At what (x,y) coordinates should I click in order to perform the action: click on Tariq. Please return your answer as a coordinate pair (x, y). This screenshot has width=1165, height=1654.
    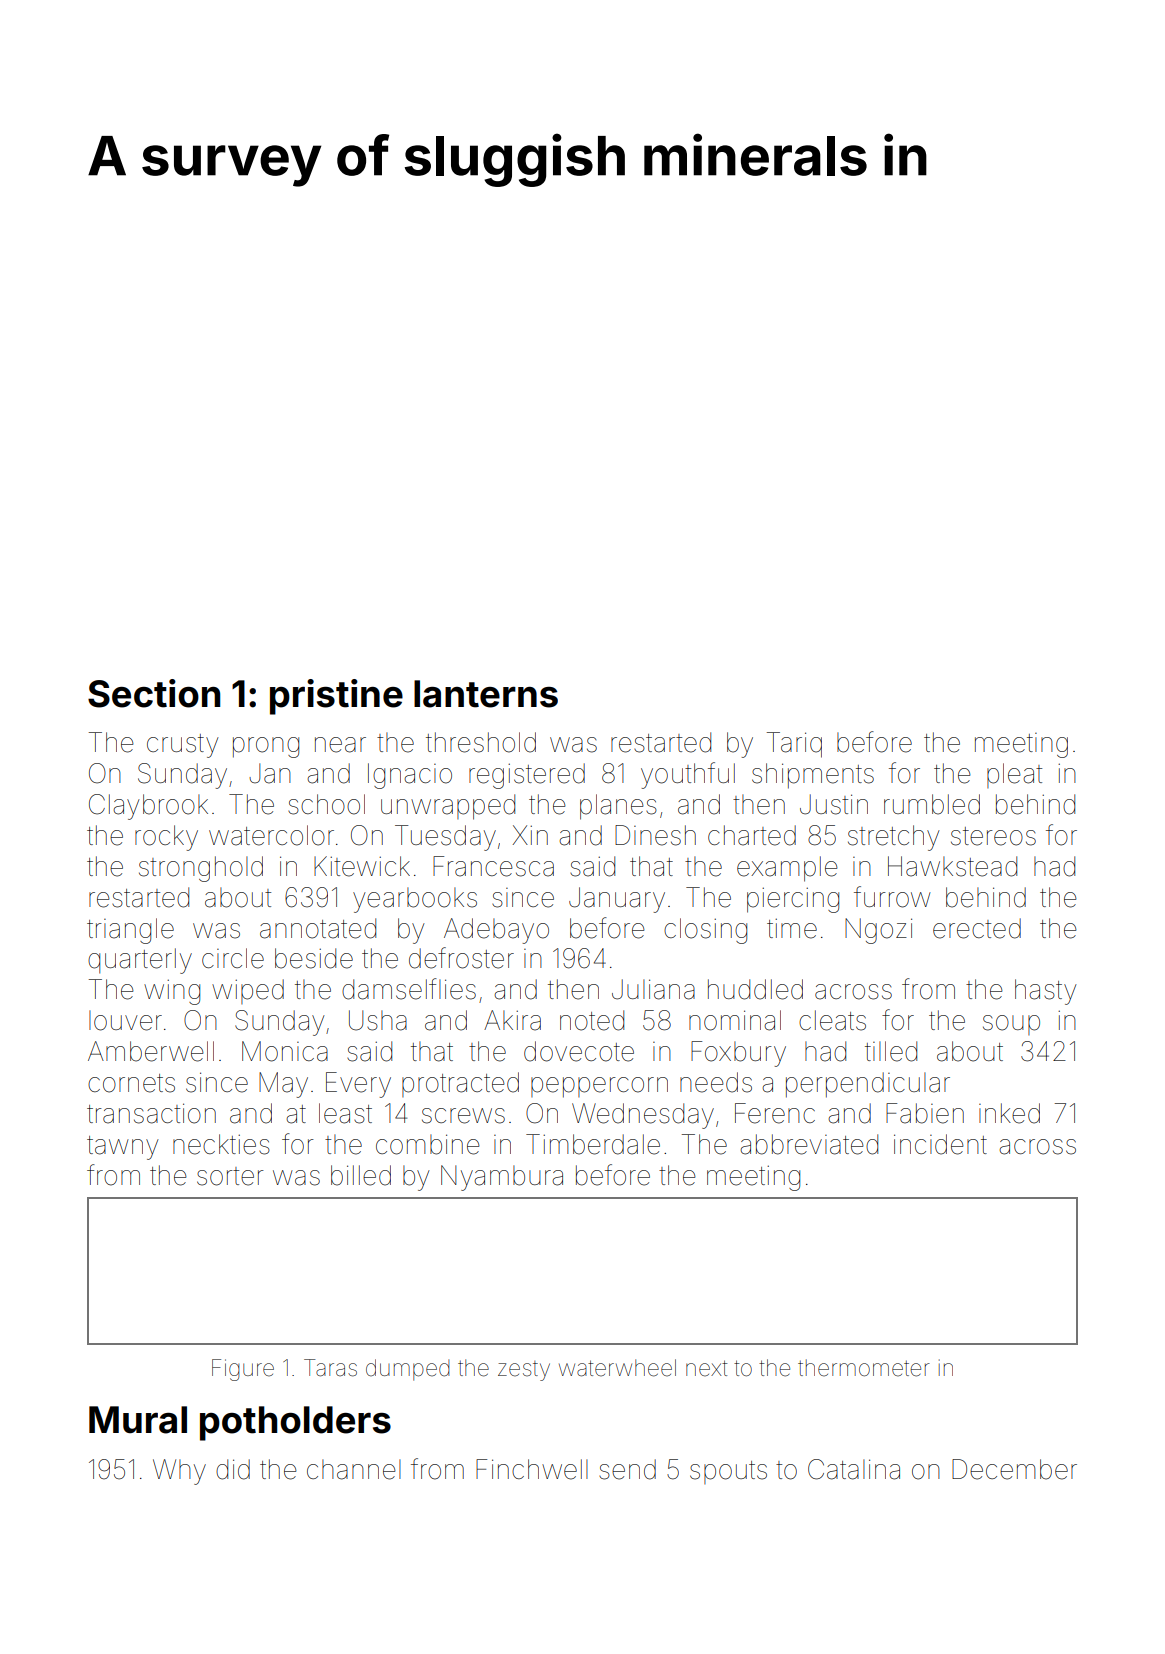
    Looking at the image, I should click on (794, 745).
